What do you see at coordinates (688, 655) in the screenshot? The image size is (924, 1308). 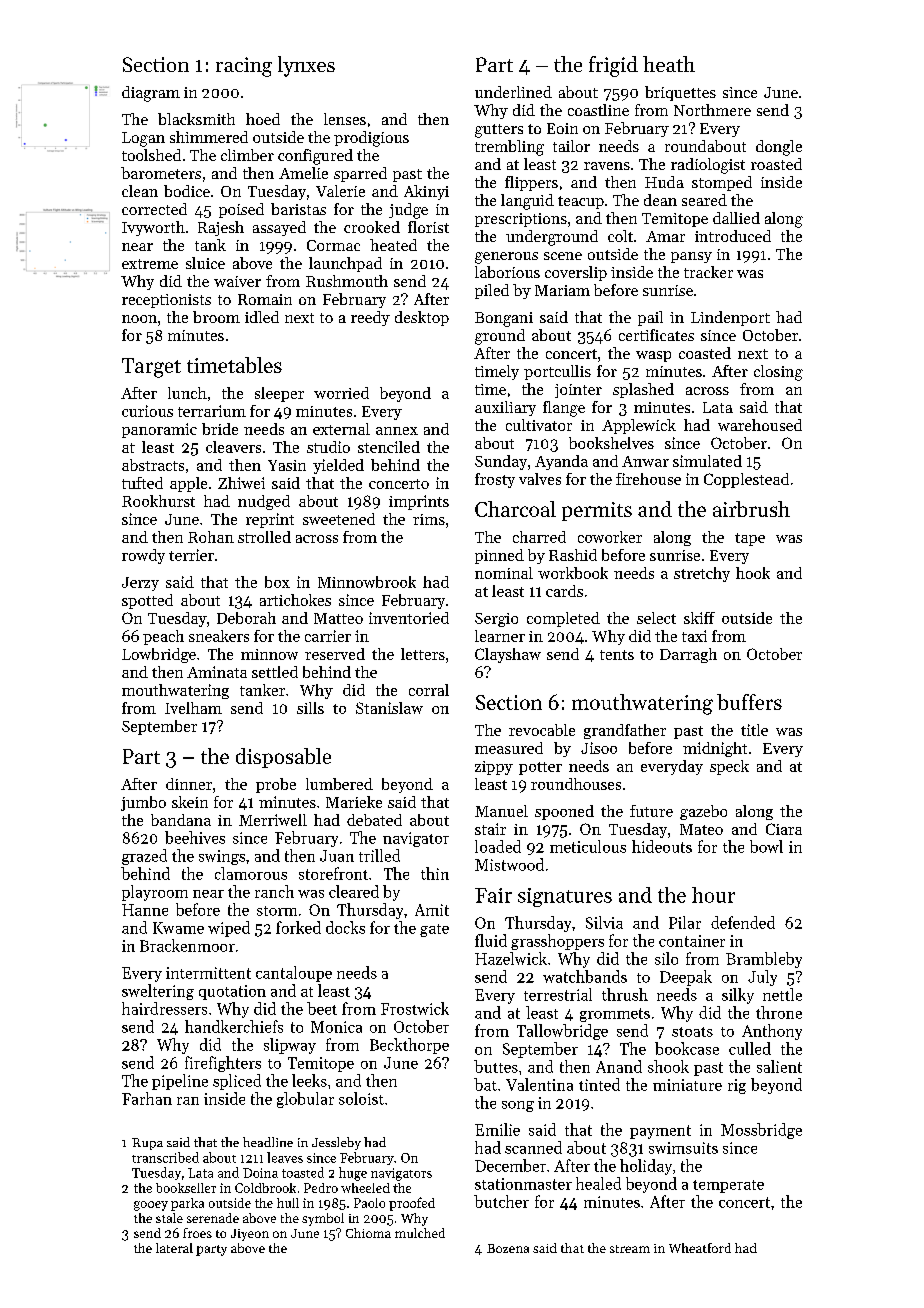 I see `Darragh` at bounding box center [688, 655].
